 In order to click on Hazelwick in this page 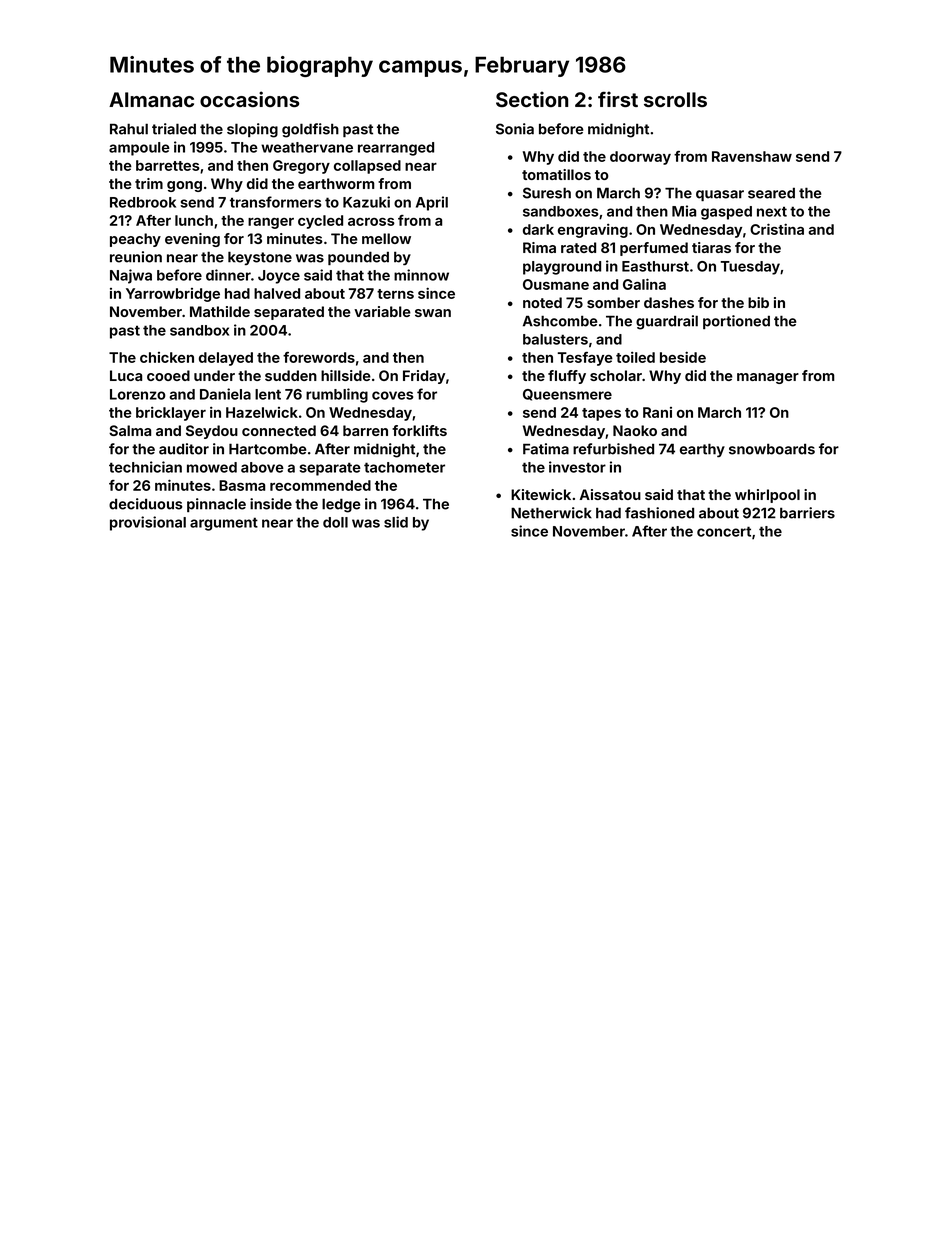, I will do `click(262, 412)`.
